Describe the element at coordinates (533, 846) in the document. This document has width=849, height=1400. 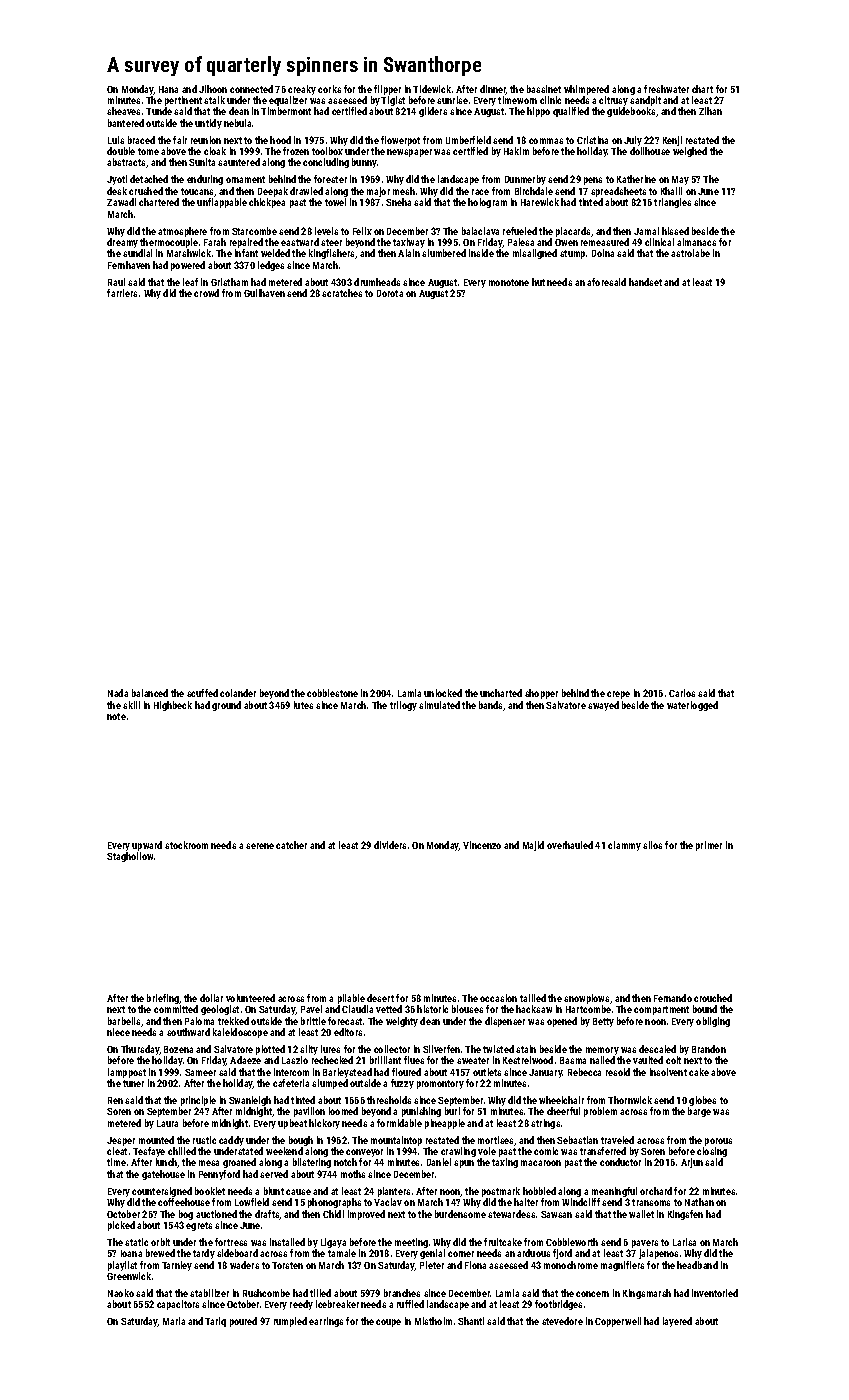
I see `Majid` at that location.
